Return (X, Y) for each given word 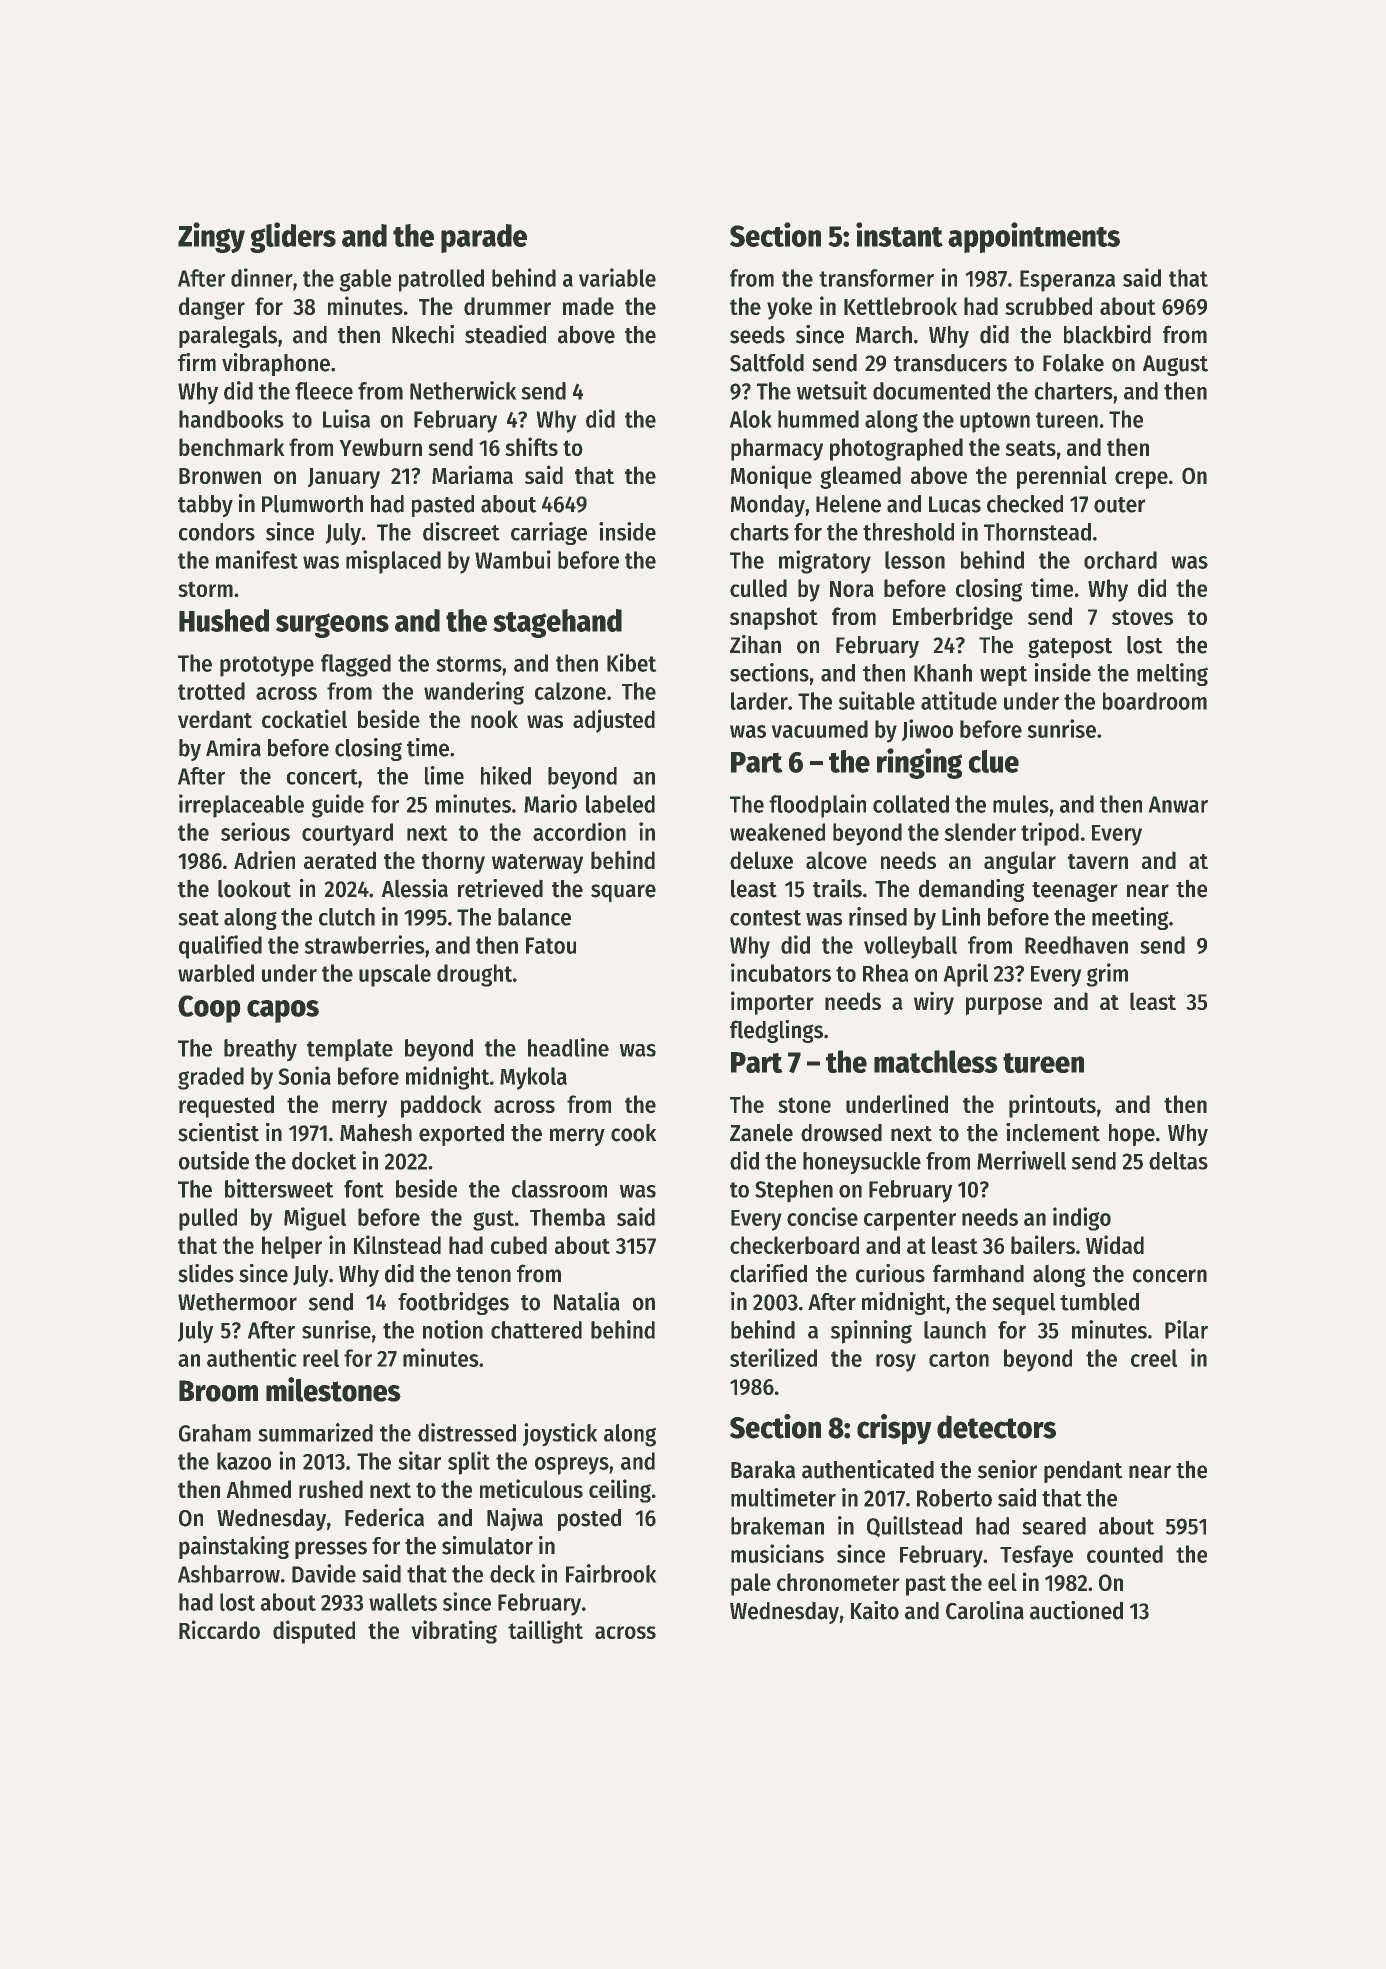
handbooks (231, 419)
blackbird (1107, 334)
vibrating (454, 1632)
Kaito (875, 1610)
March (884, 335)
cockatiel (304, 718)
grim (1107, 975)
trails (837, 888)
